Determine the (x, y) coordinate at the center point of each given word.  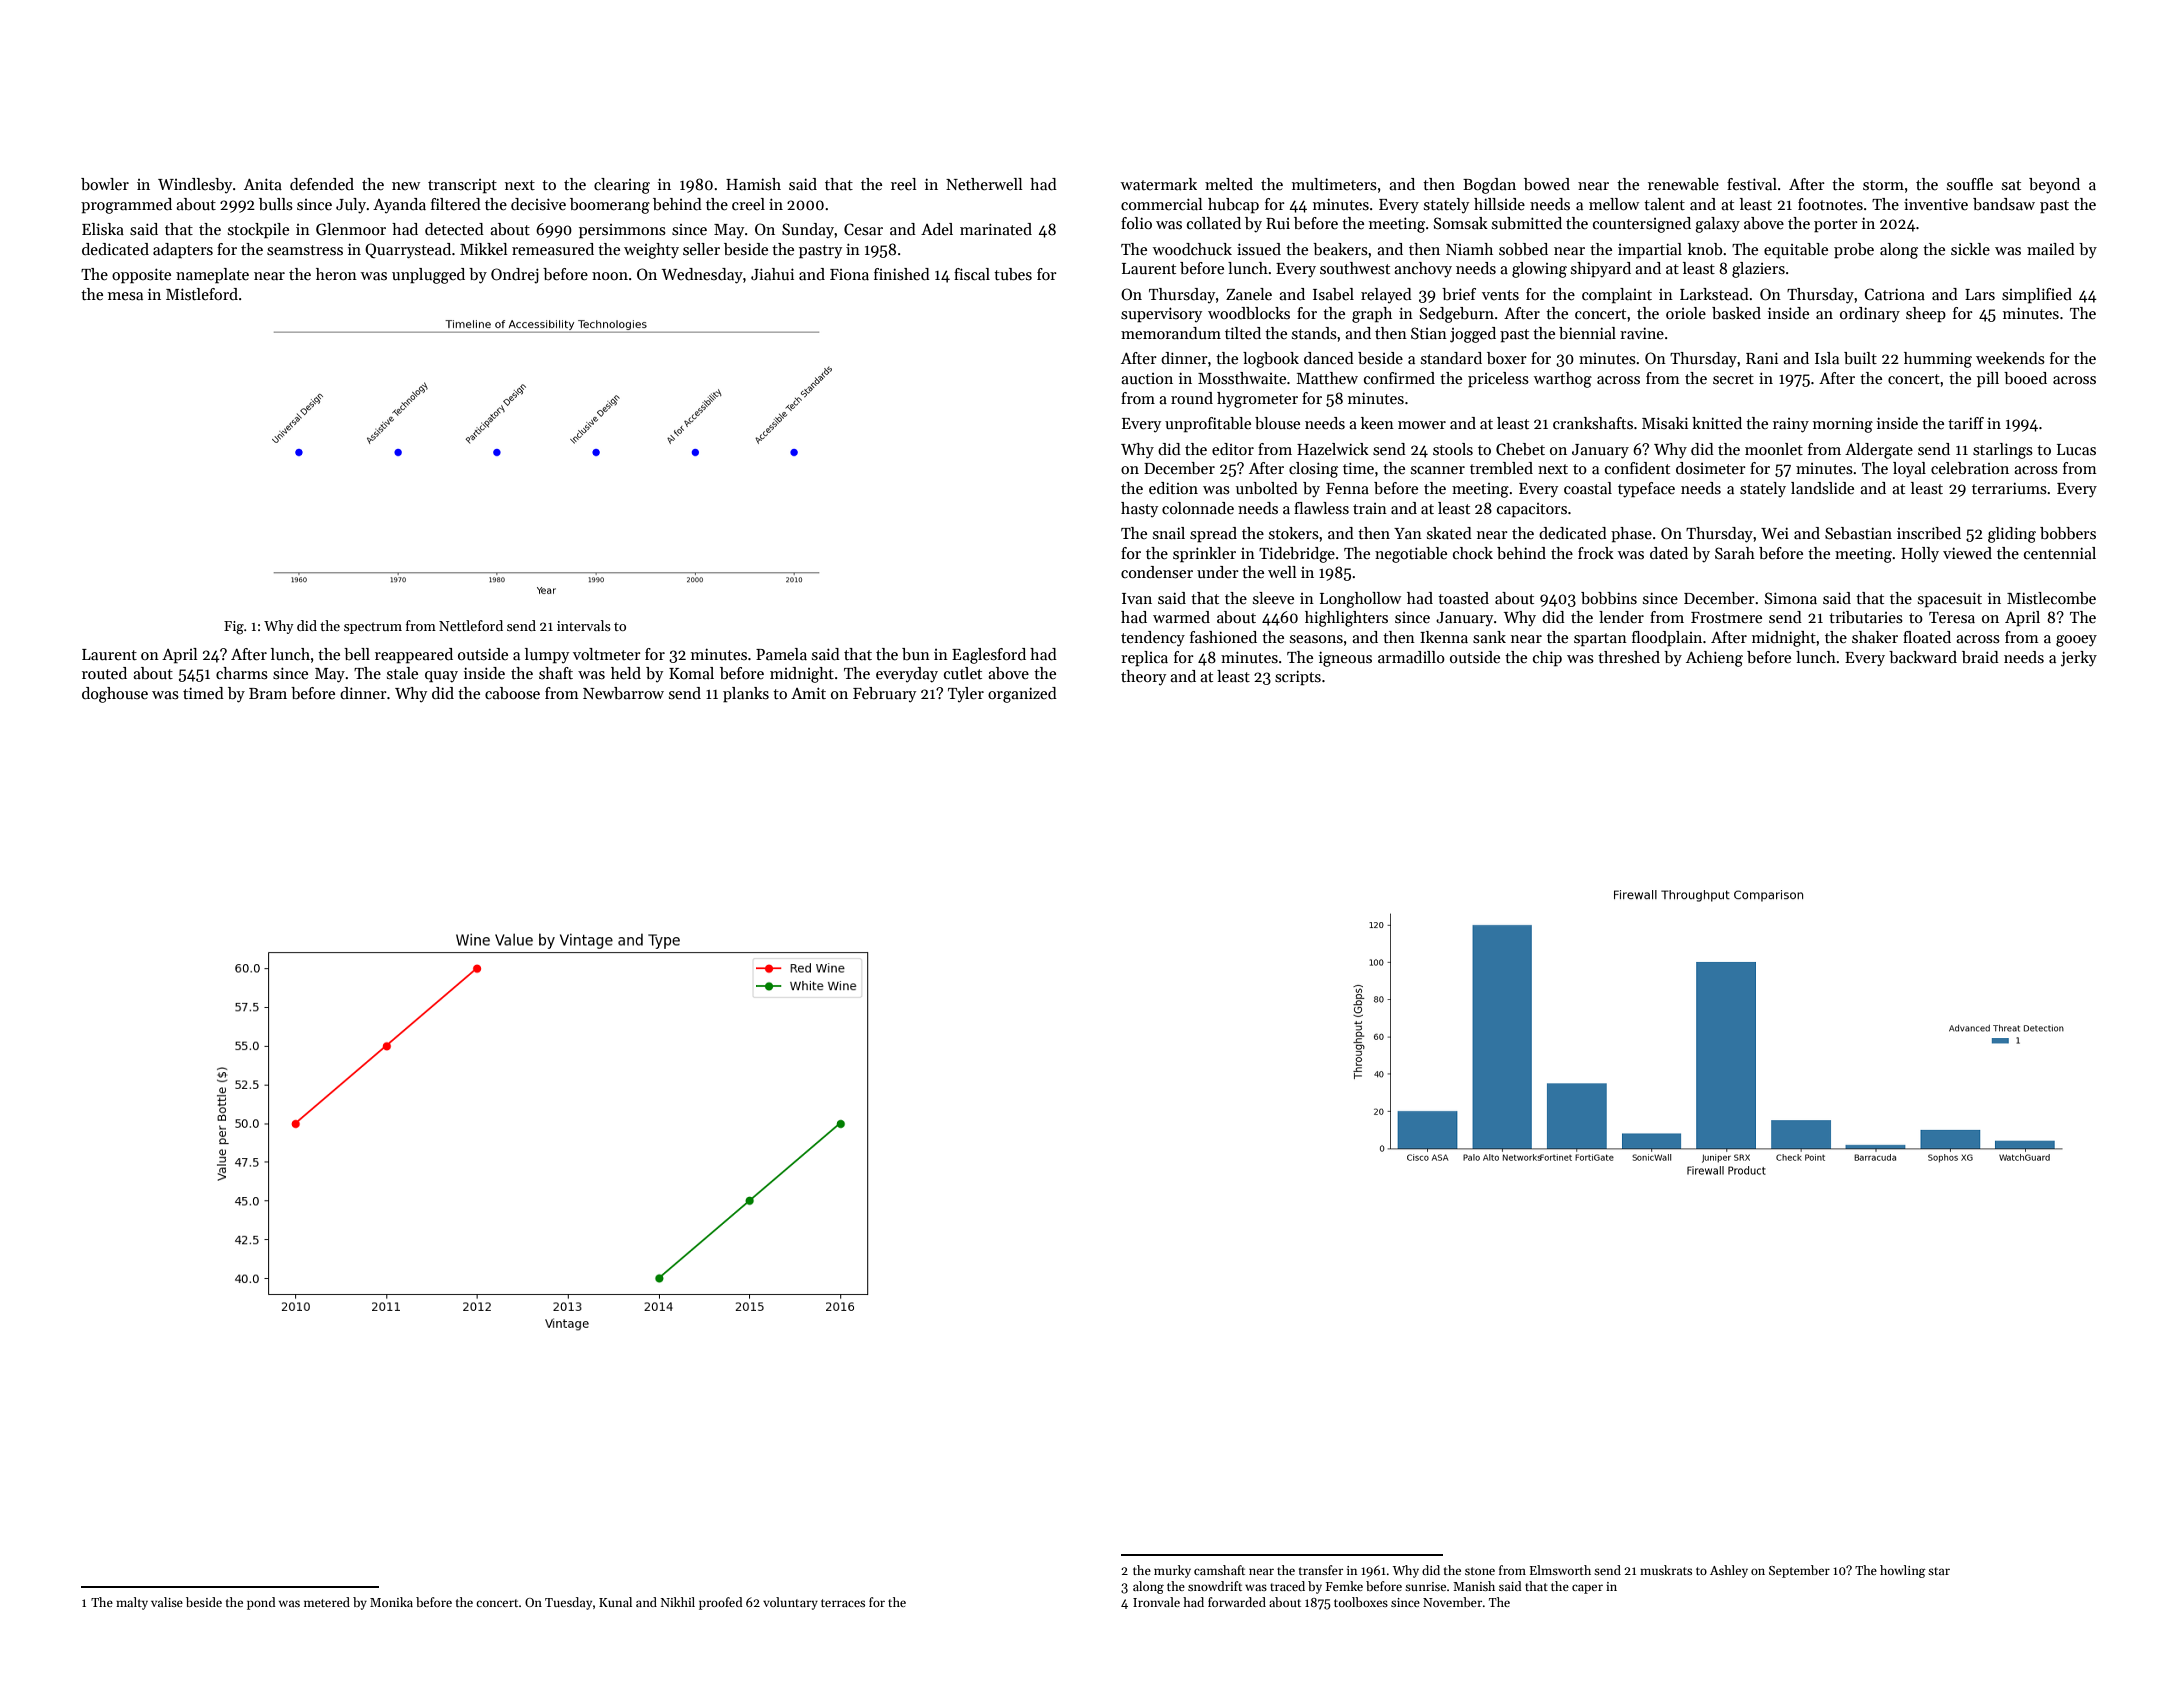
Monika (391, 1602)
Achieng (1714, 659)
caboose (512, 693)
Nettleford (471, 625)
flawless (1321, 508)
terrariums (2009, 488)
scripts (1298, 678)
